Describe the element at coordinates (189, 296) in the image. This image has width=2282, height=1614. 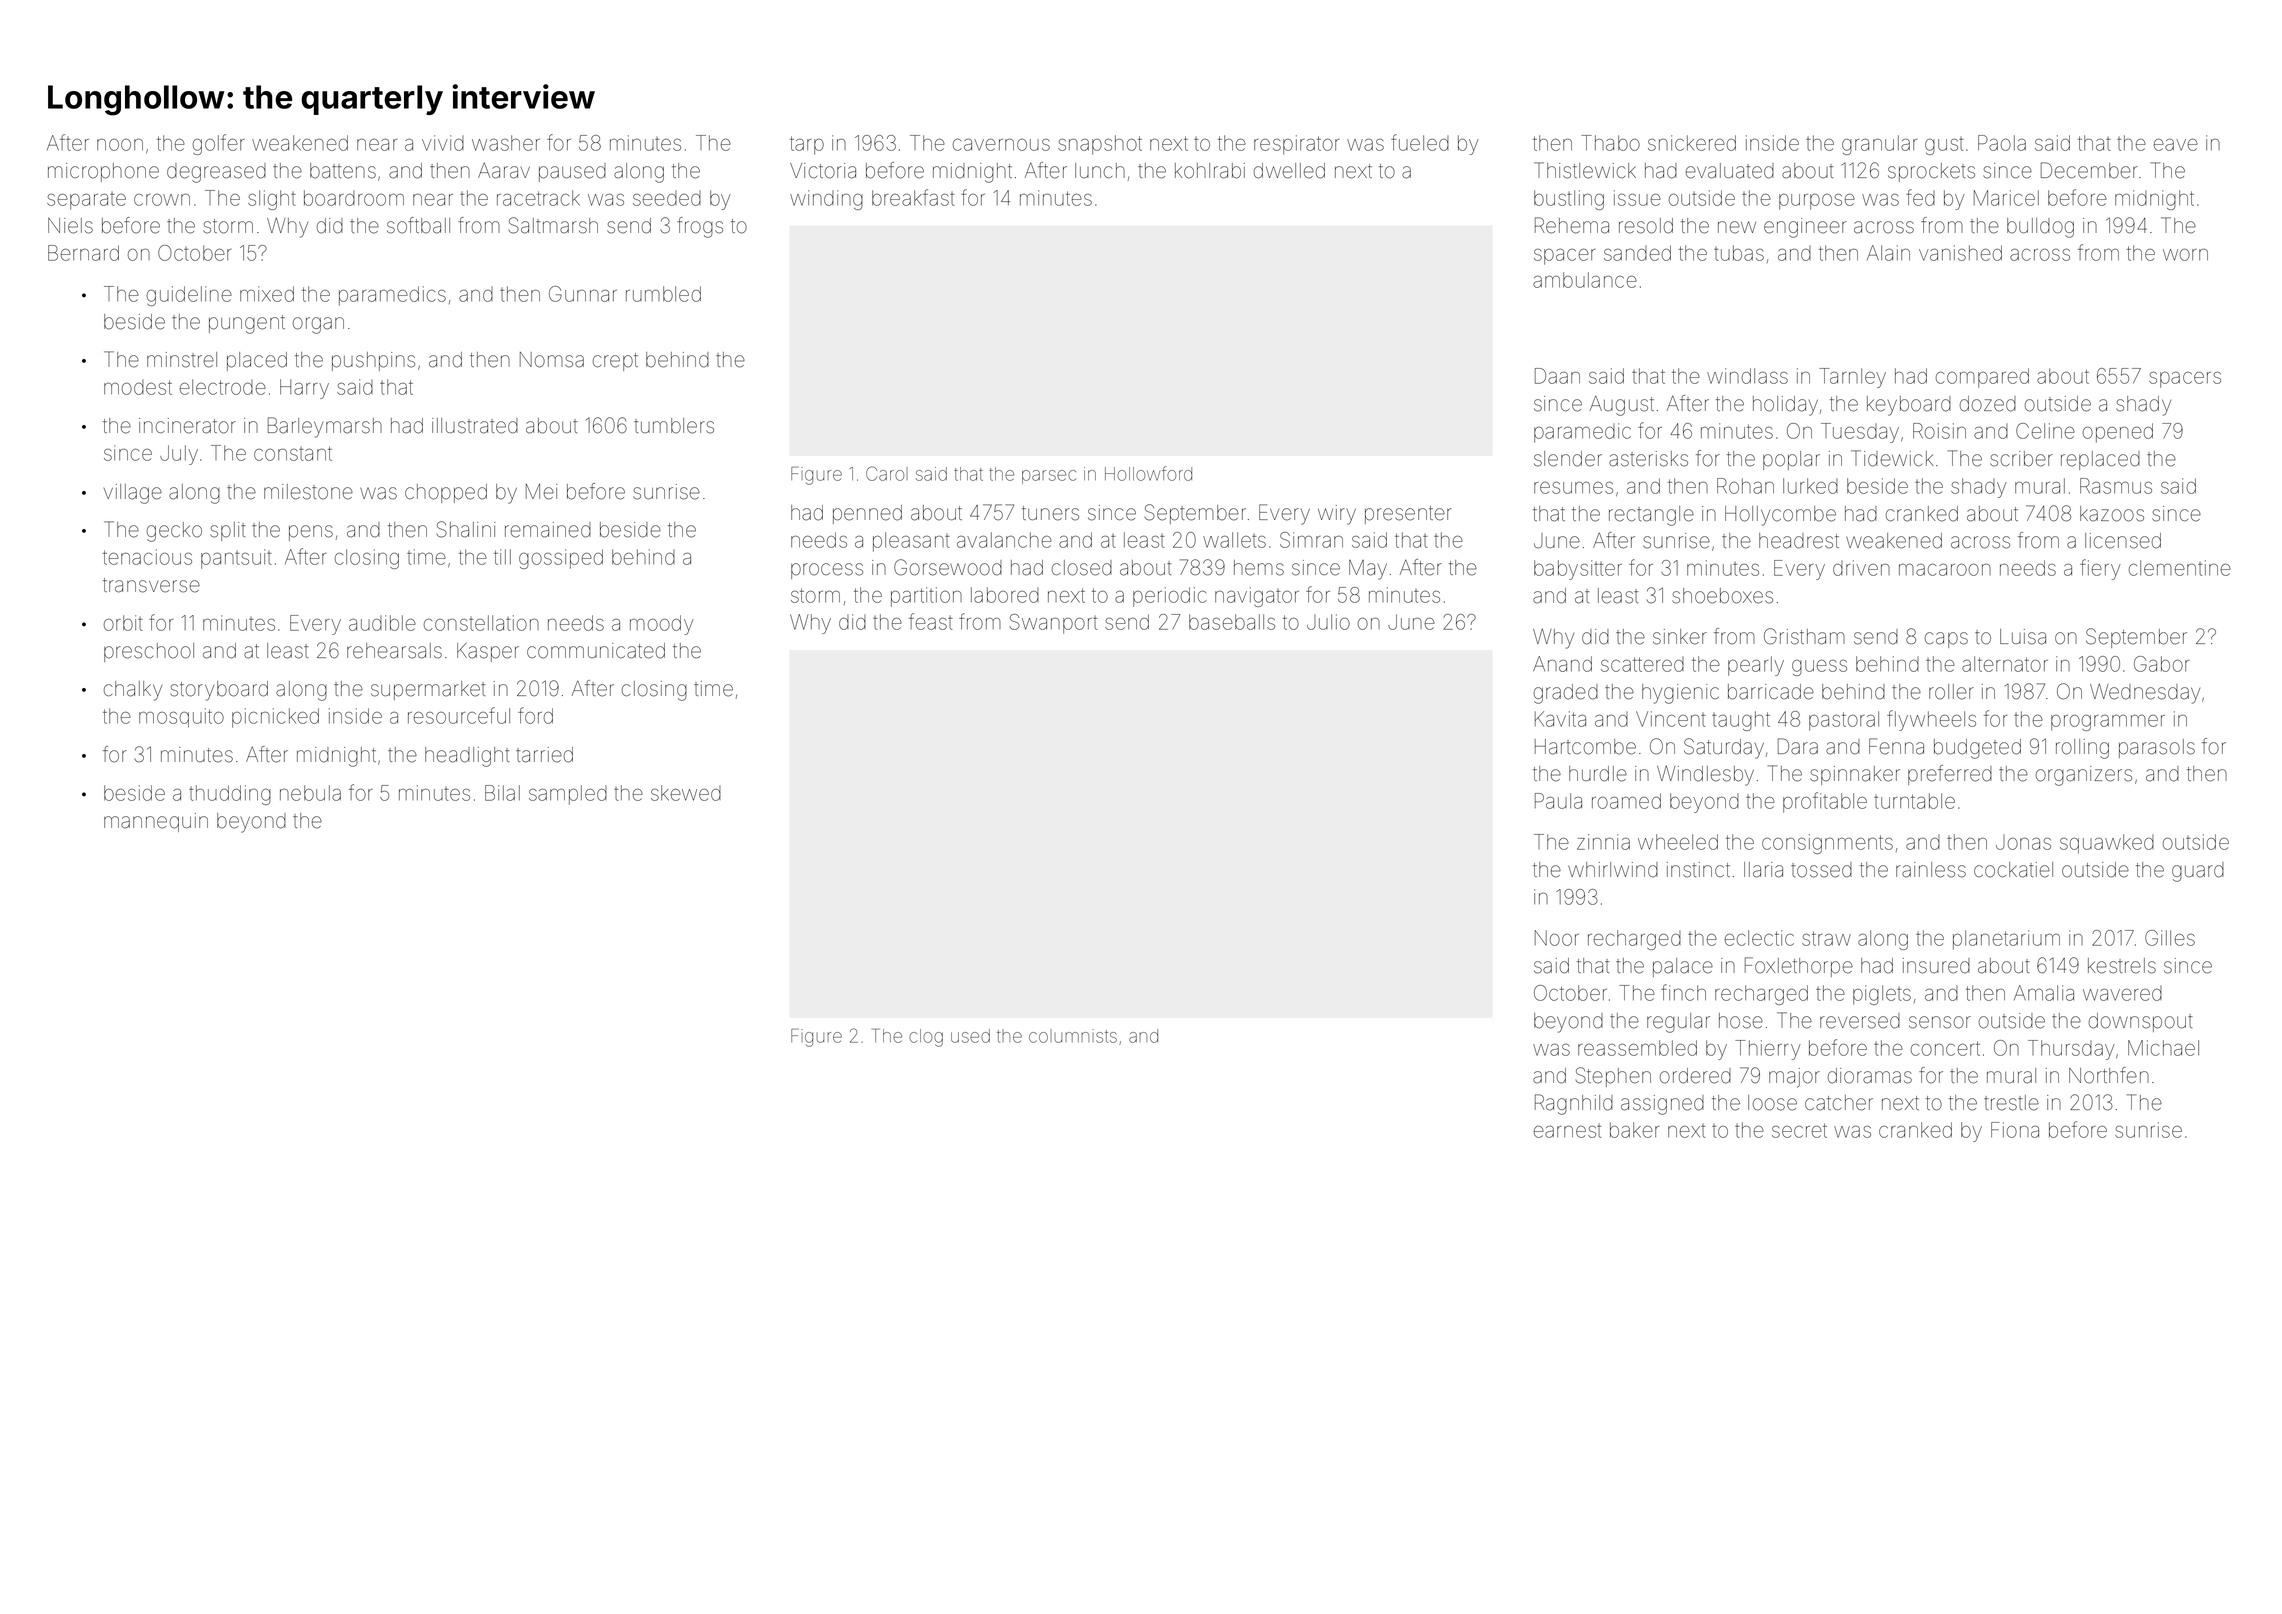
I see `guideline` at that location.
